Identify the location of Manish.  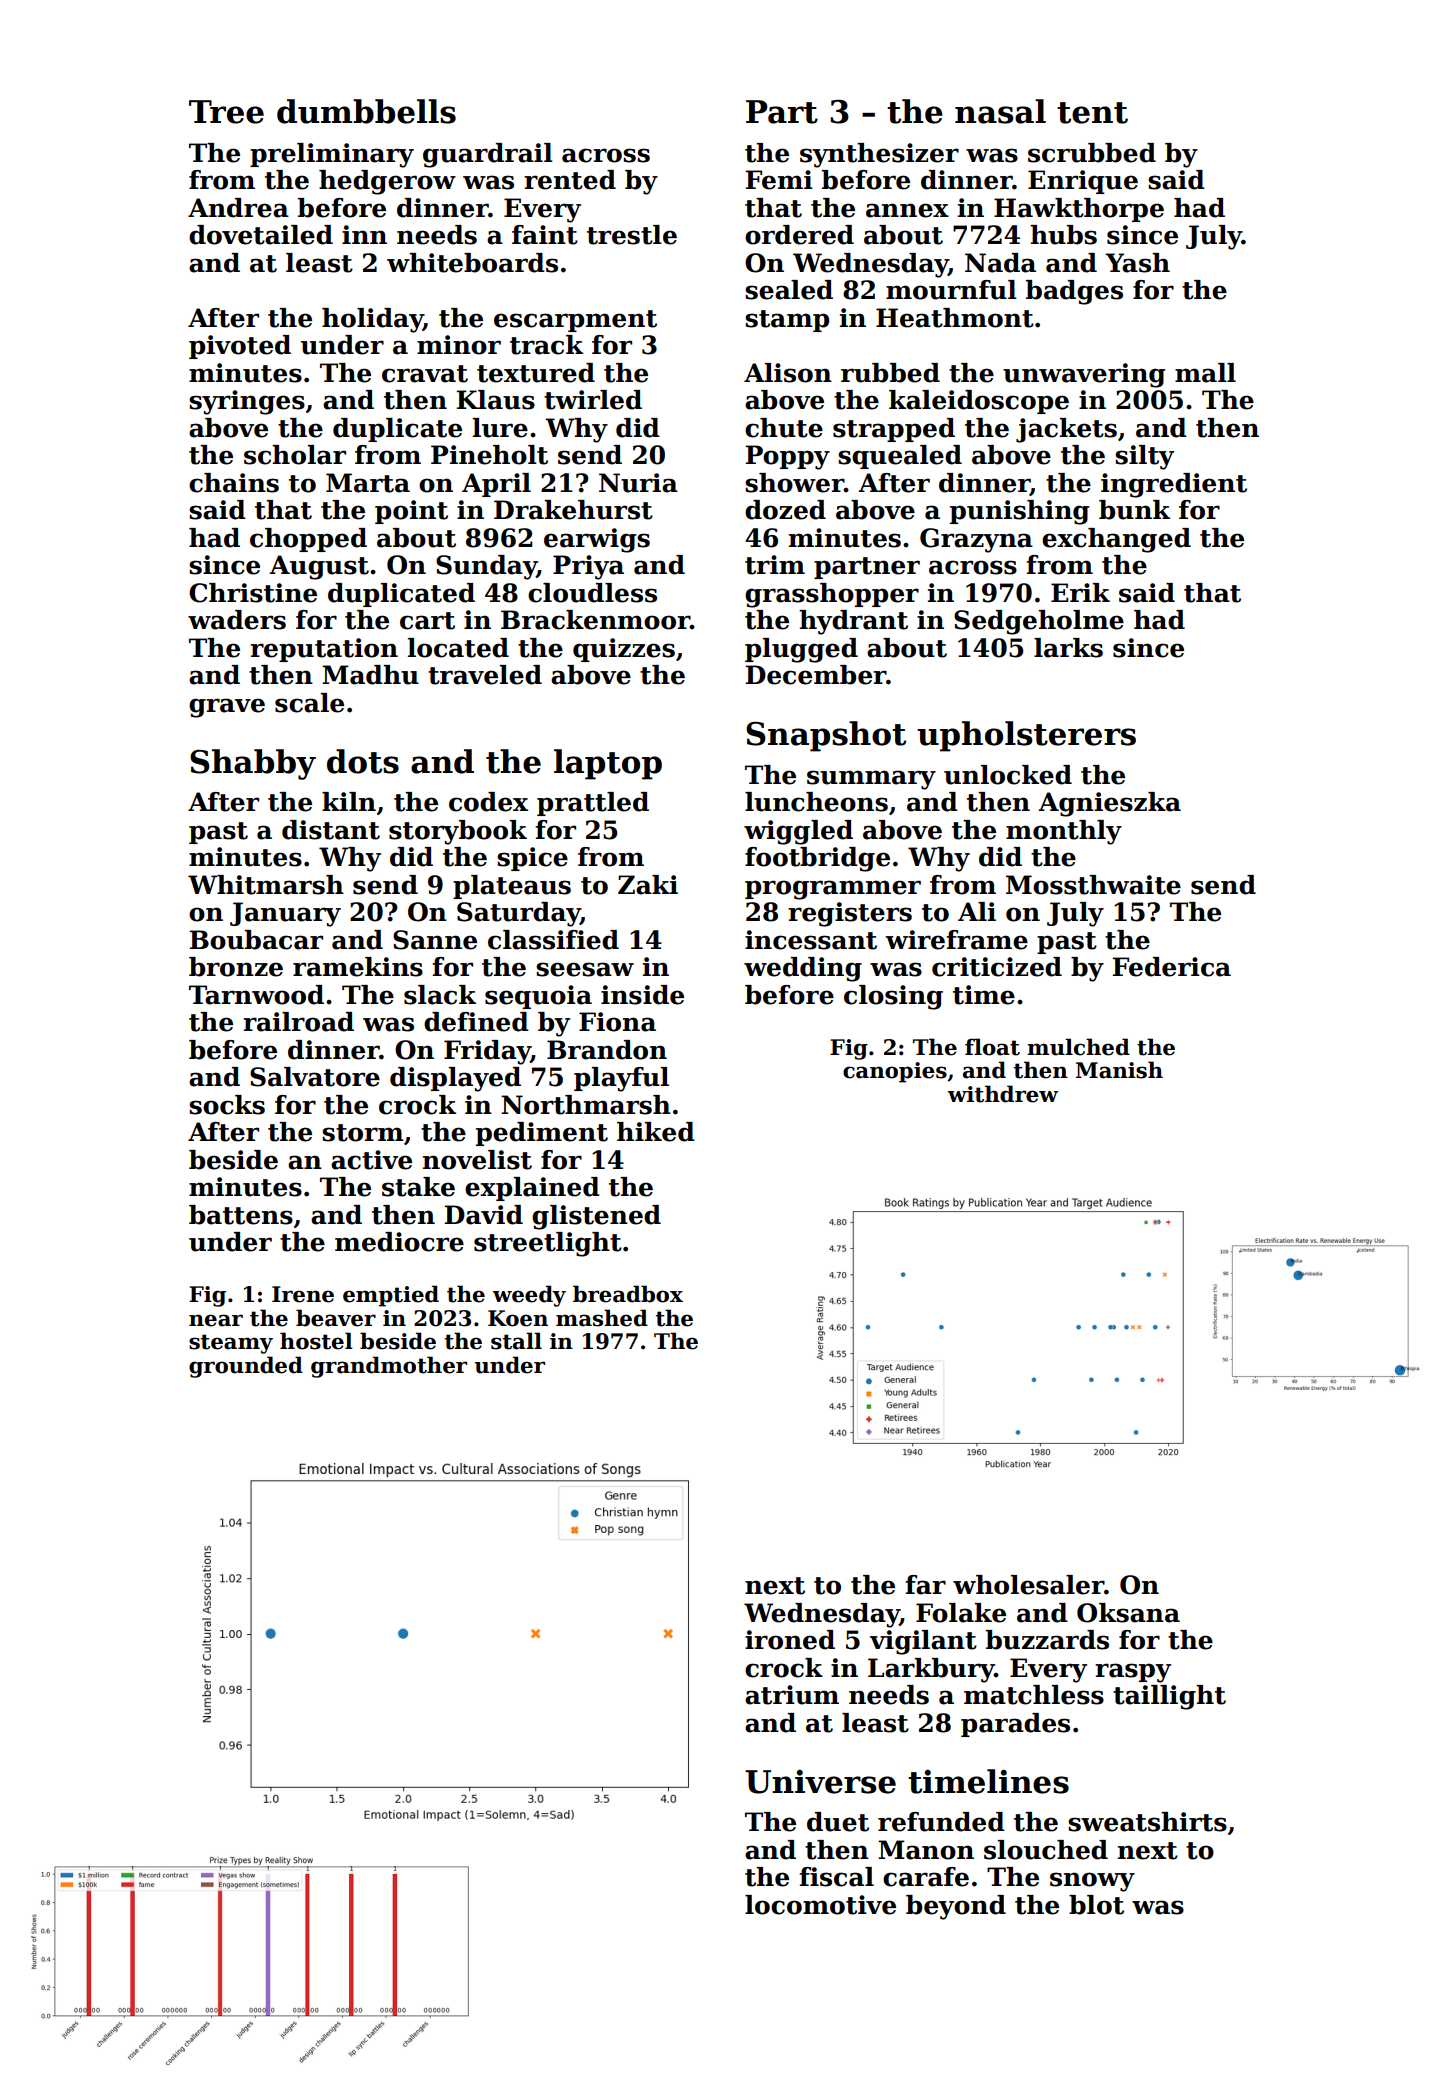
(1119, 1070).
